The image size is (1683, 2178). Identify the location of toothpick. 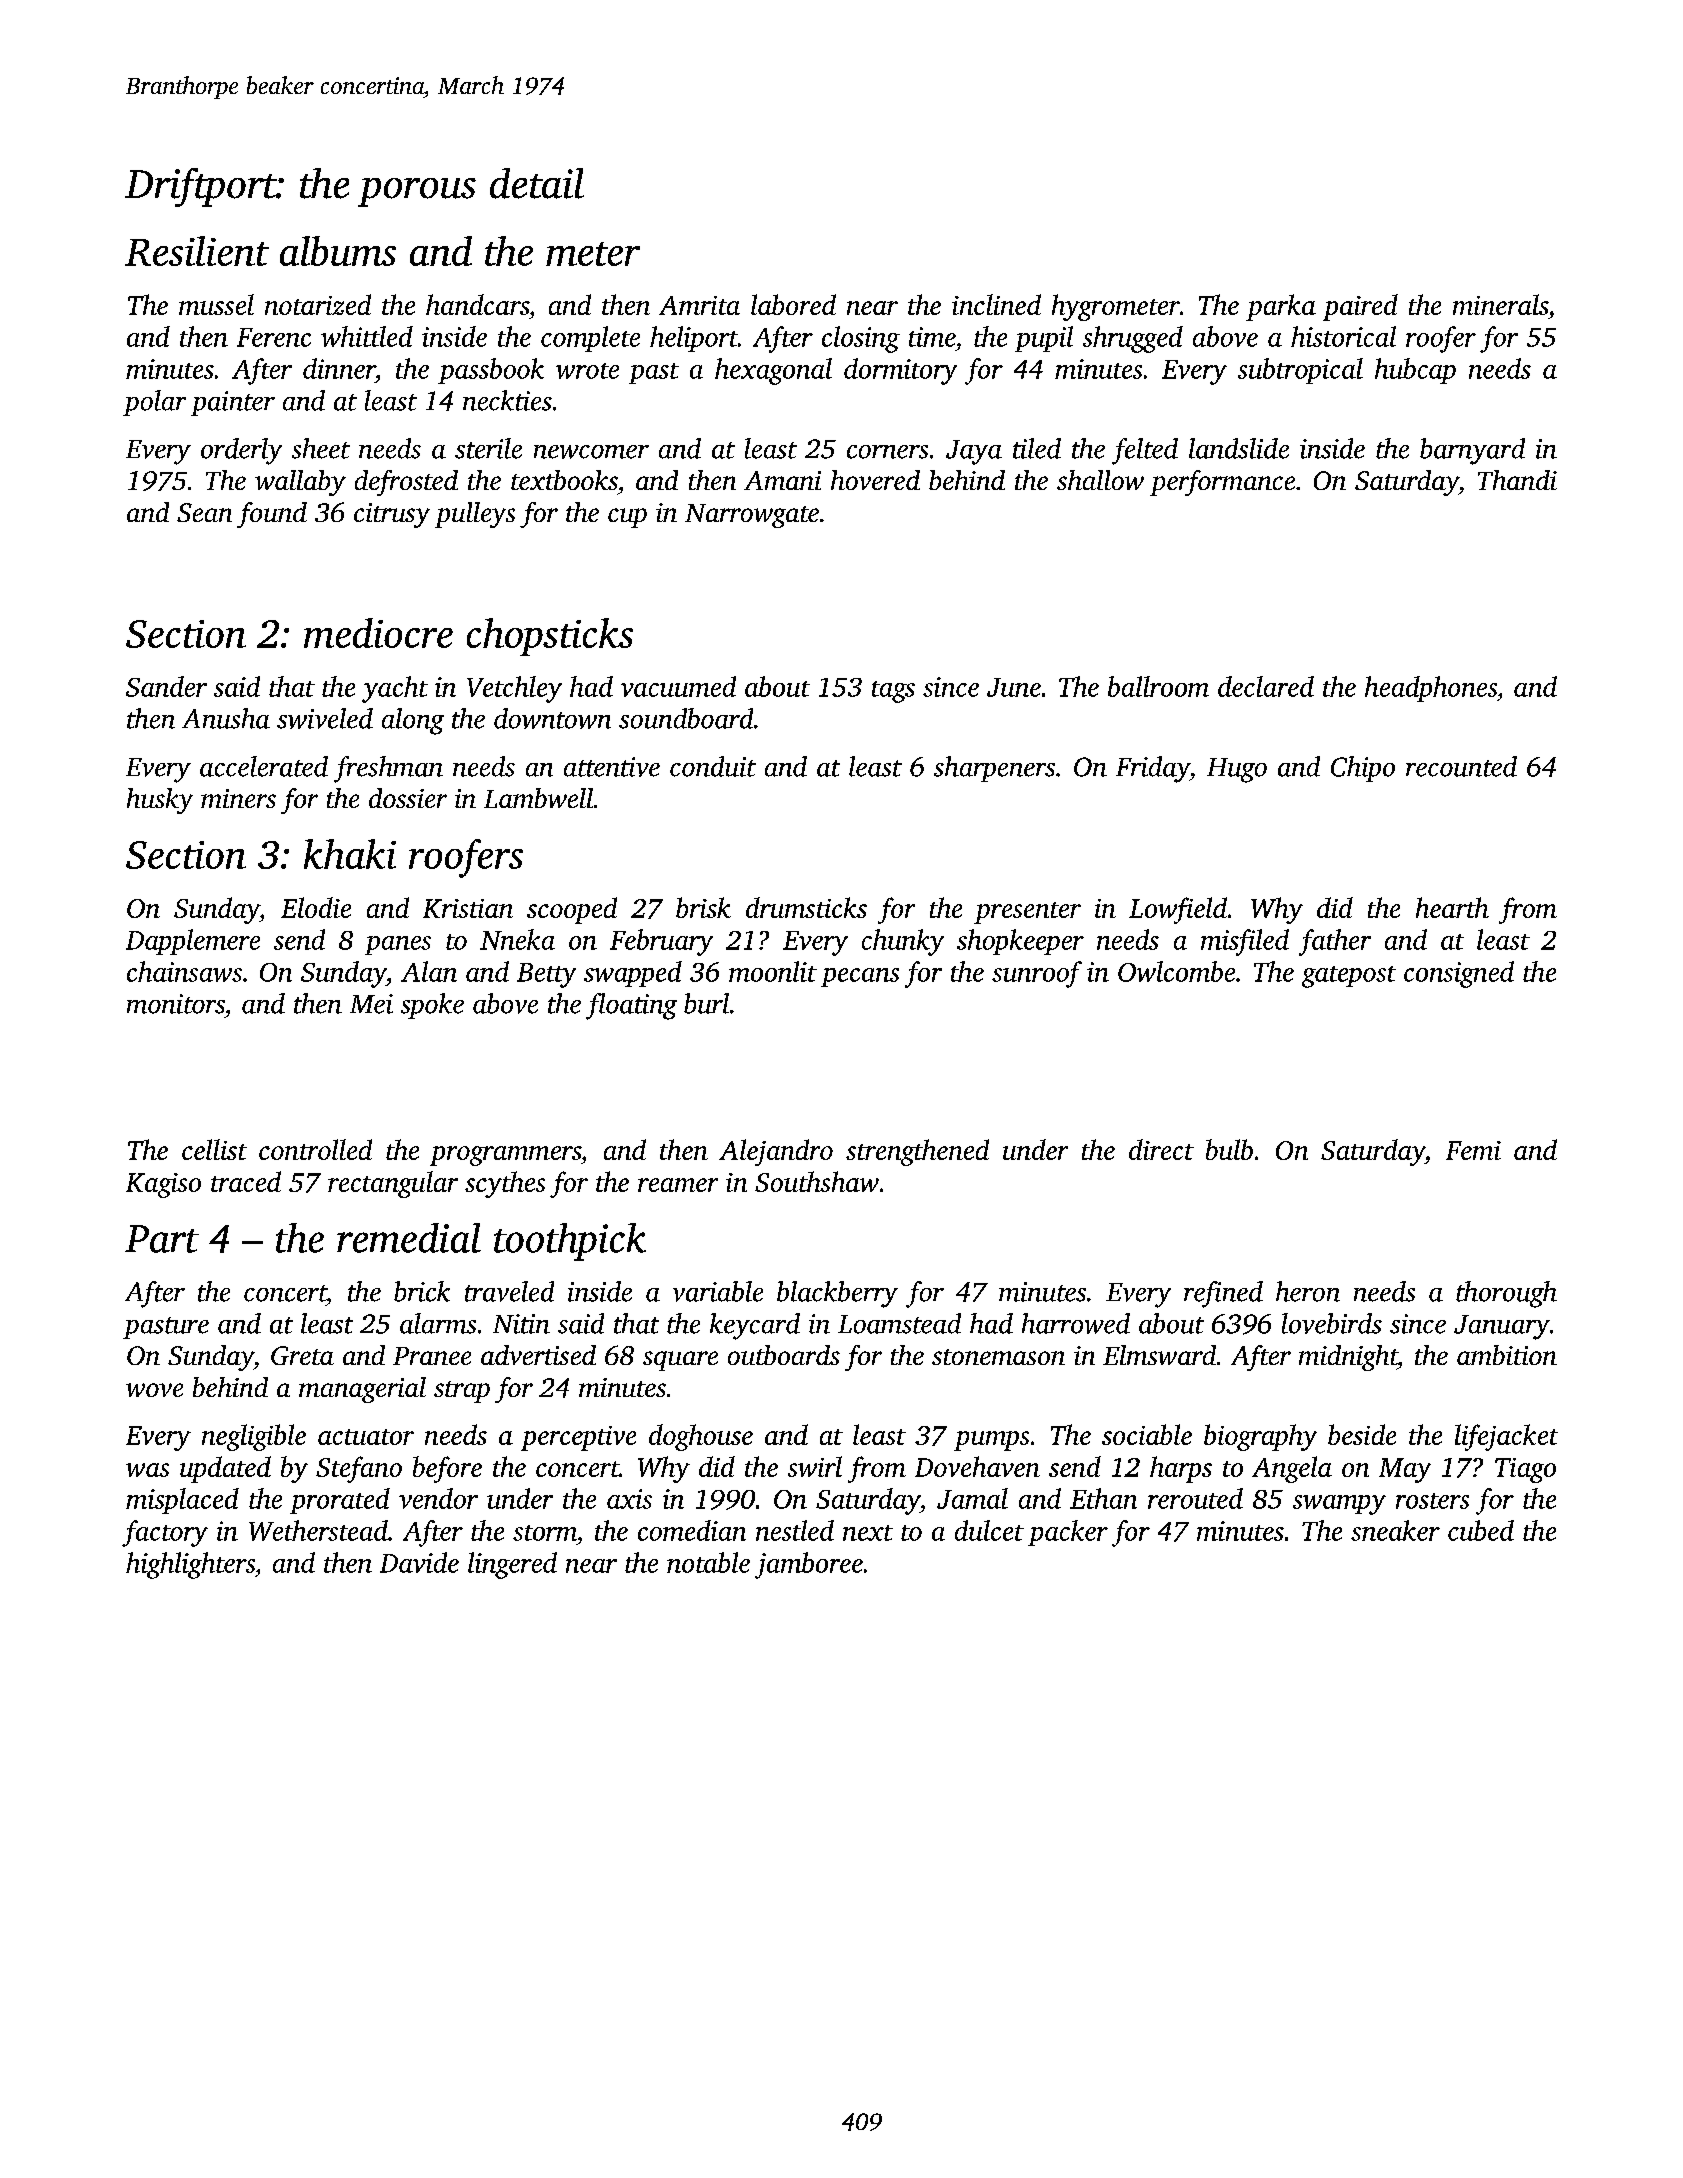
(570, 1242).
